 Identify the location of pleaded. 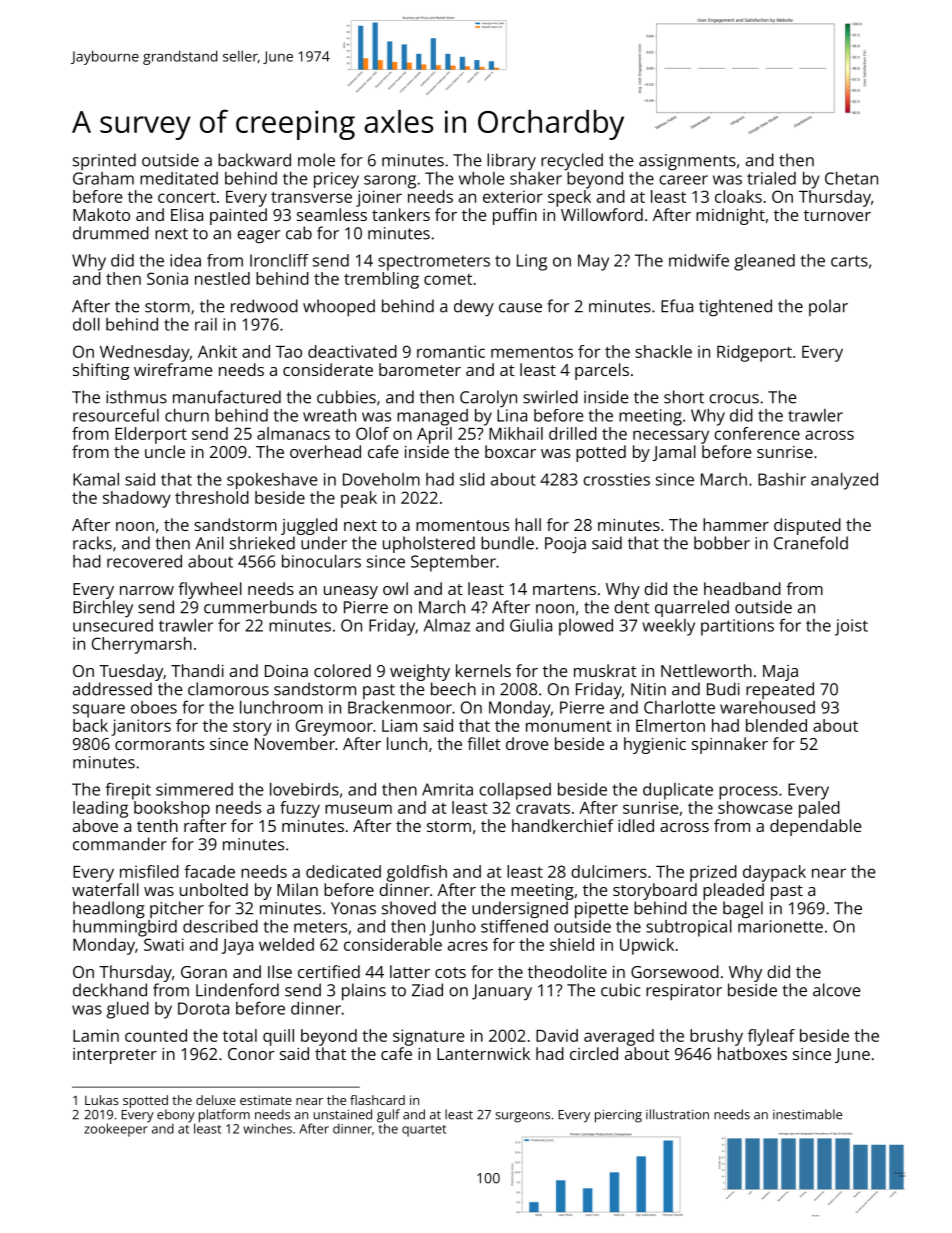
(733, 891).
